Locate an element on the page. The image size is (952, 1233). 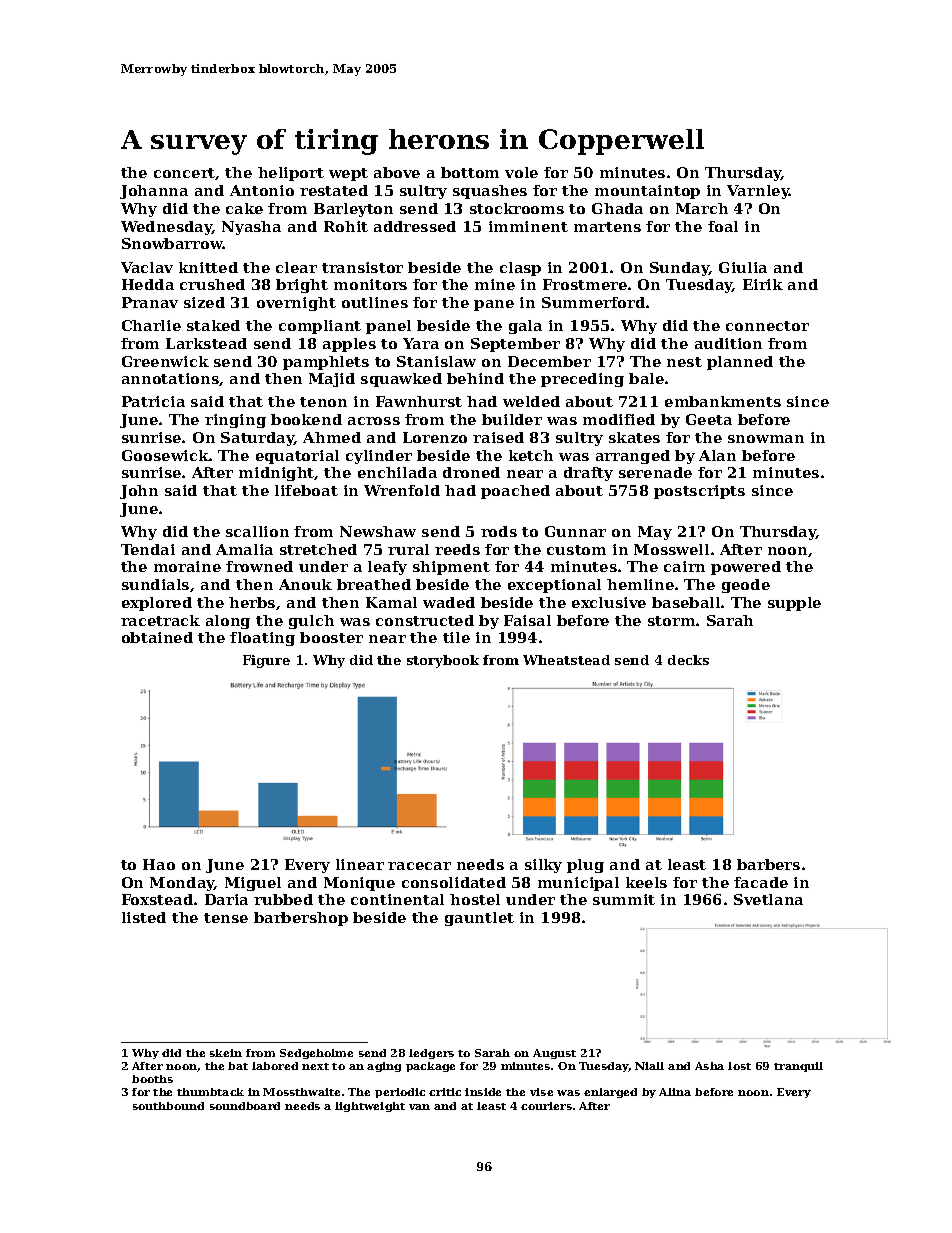
Alina is located at coordinates (675, 1092).
